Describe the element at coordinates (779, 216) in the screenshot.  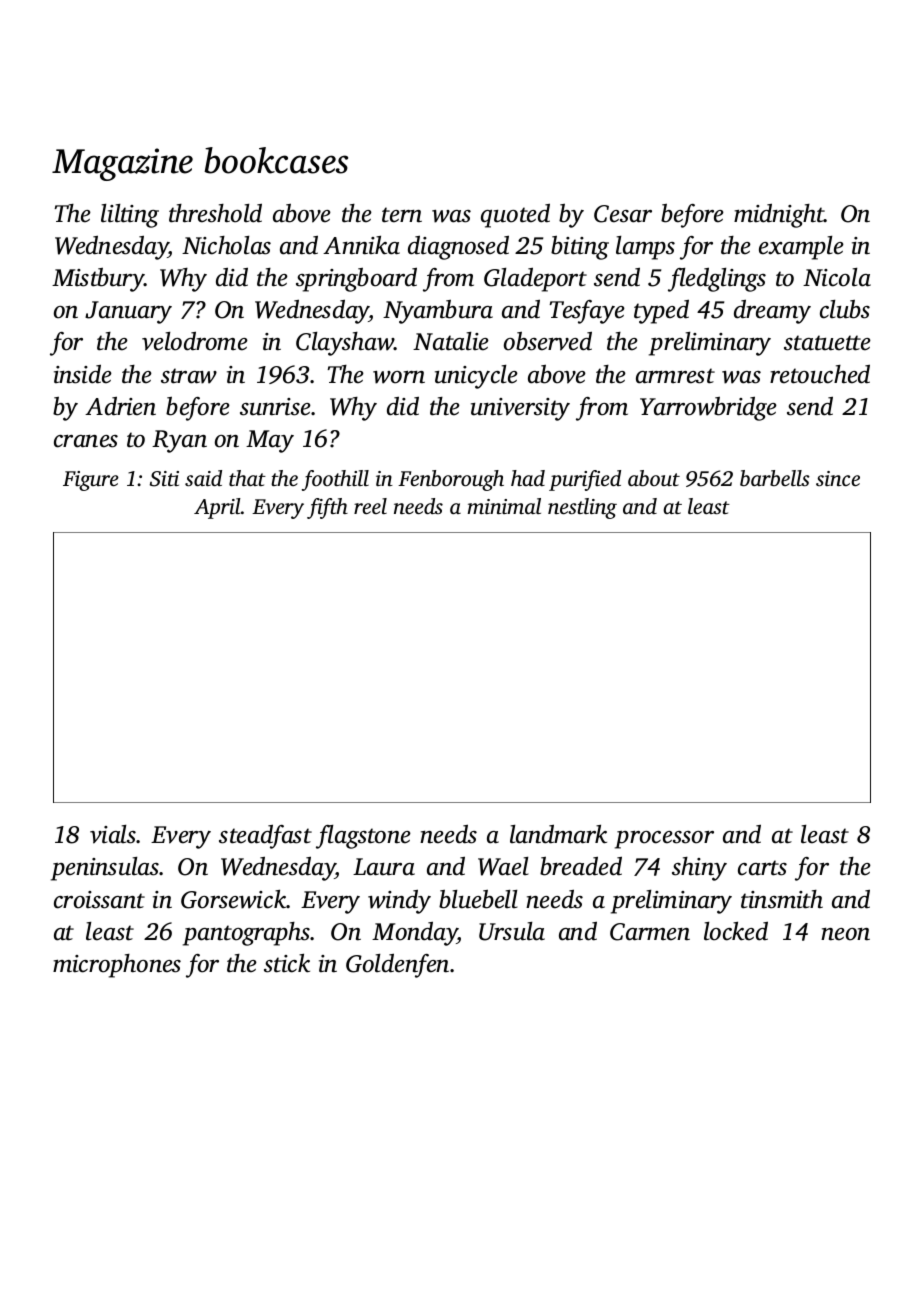
I see `midnight` at that location.
